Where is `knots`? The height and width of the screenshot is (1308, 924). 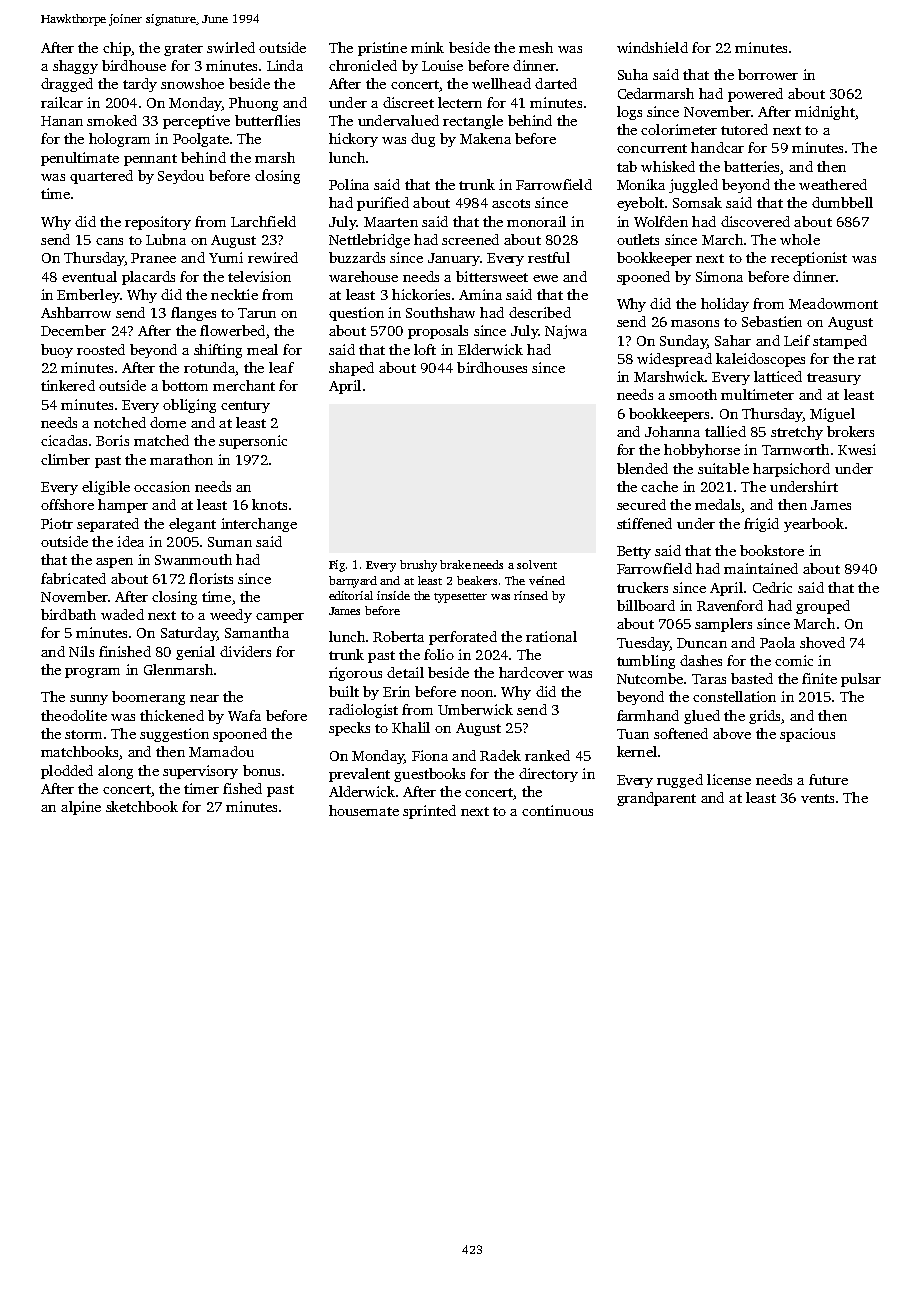 knots is located at coordinates (269, 504).
